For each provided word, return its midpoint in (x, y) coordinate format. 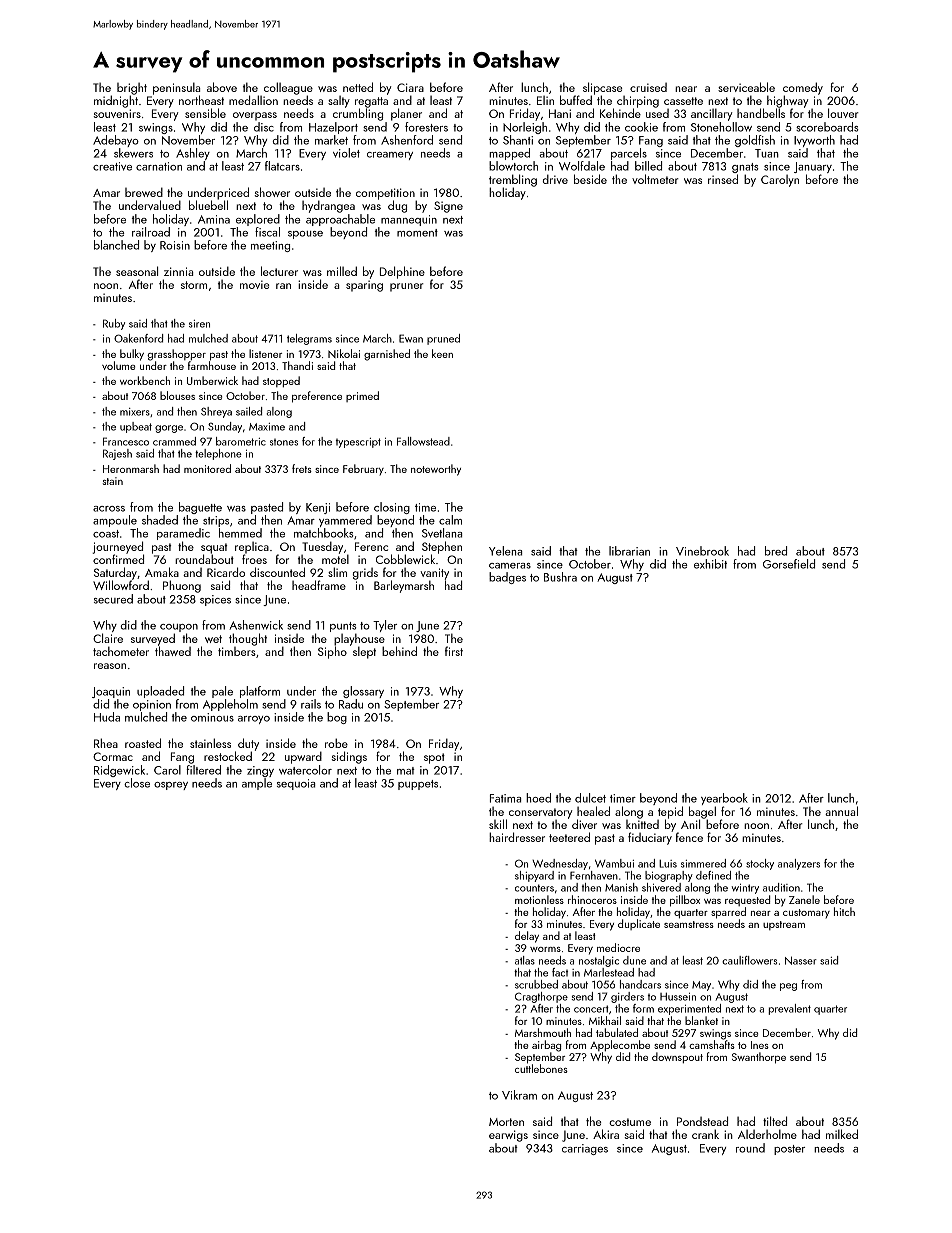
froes (254, 559)
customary (806, 913)
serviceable (746, 87)
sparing (364, 286)
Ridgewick (119, 771)
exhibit (710, 564)
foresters (426, 127)
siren (199, 324)
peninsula (176, 88)
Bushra (560, 577)
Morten (506, 1122)
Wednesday (560, 864)
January (813, 167)
